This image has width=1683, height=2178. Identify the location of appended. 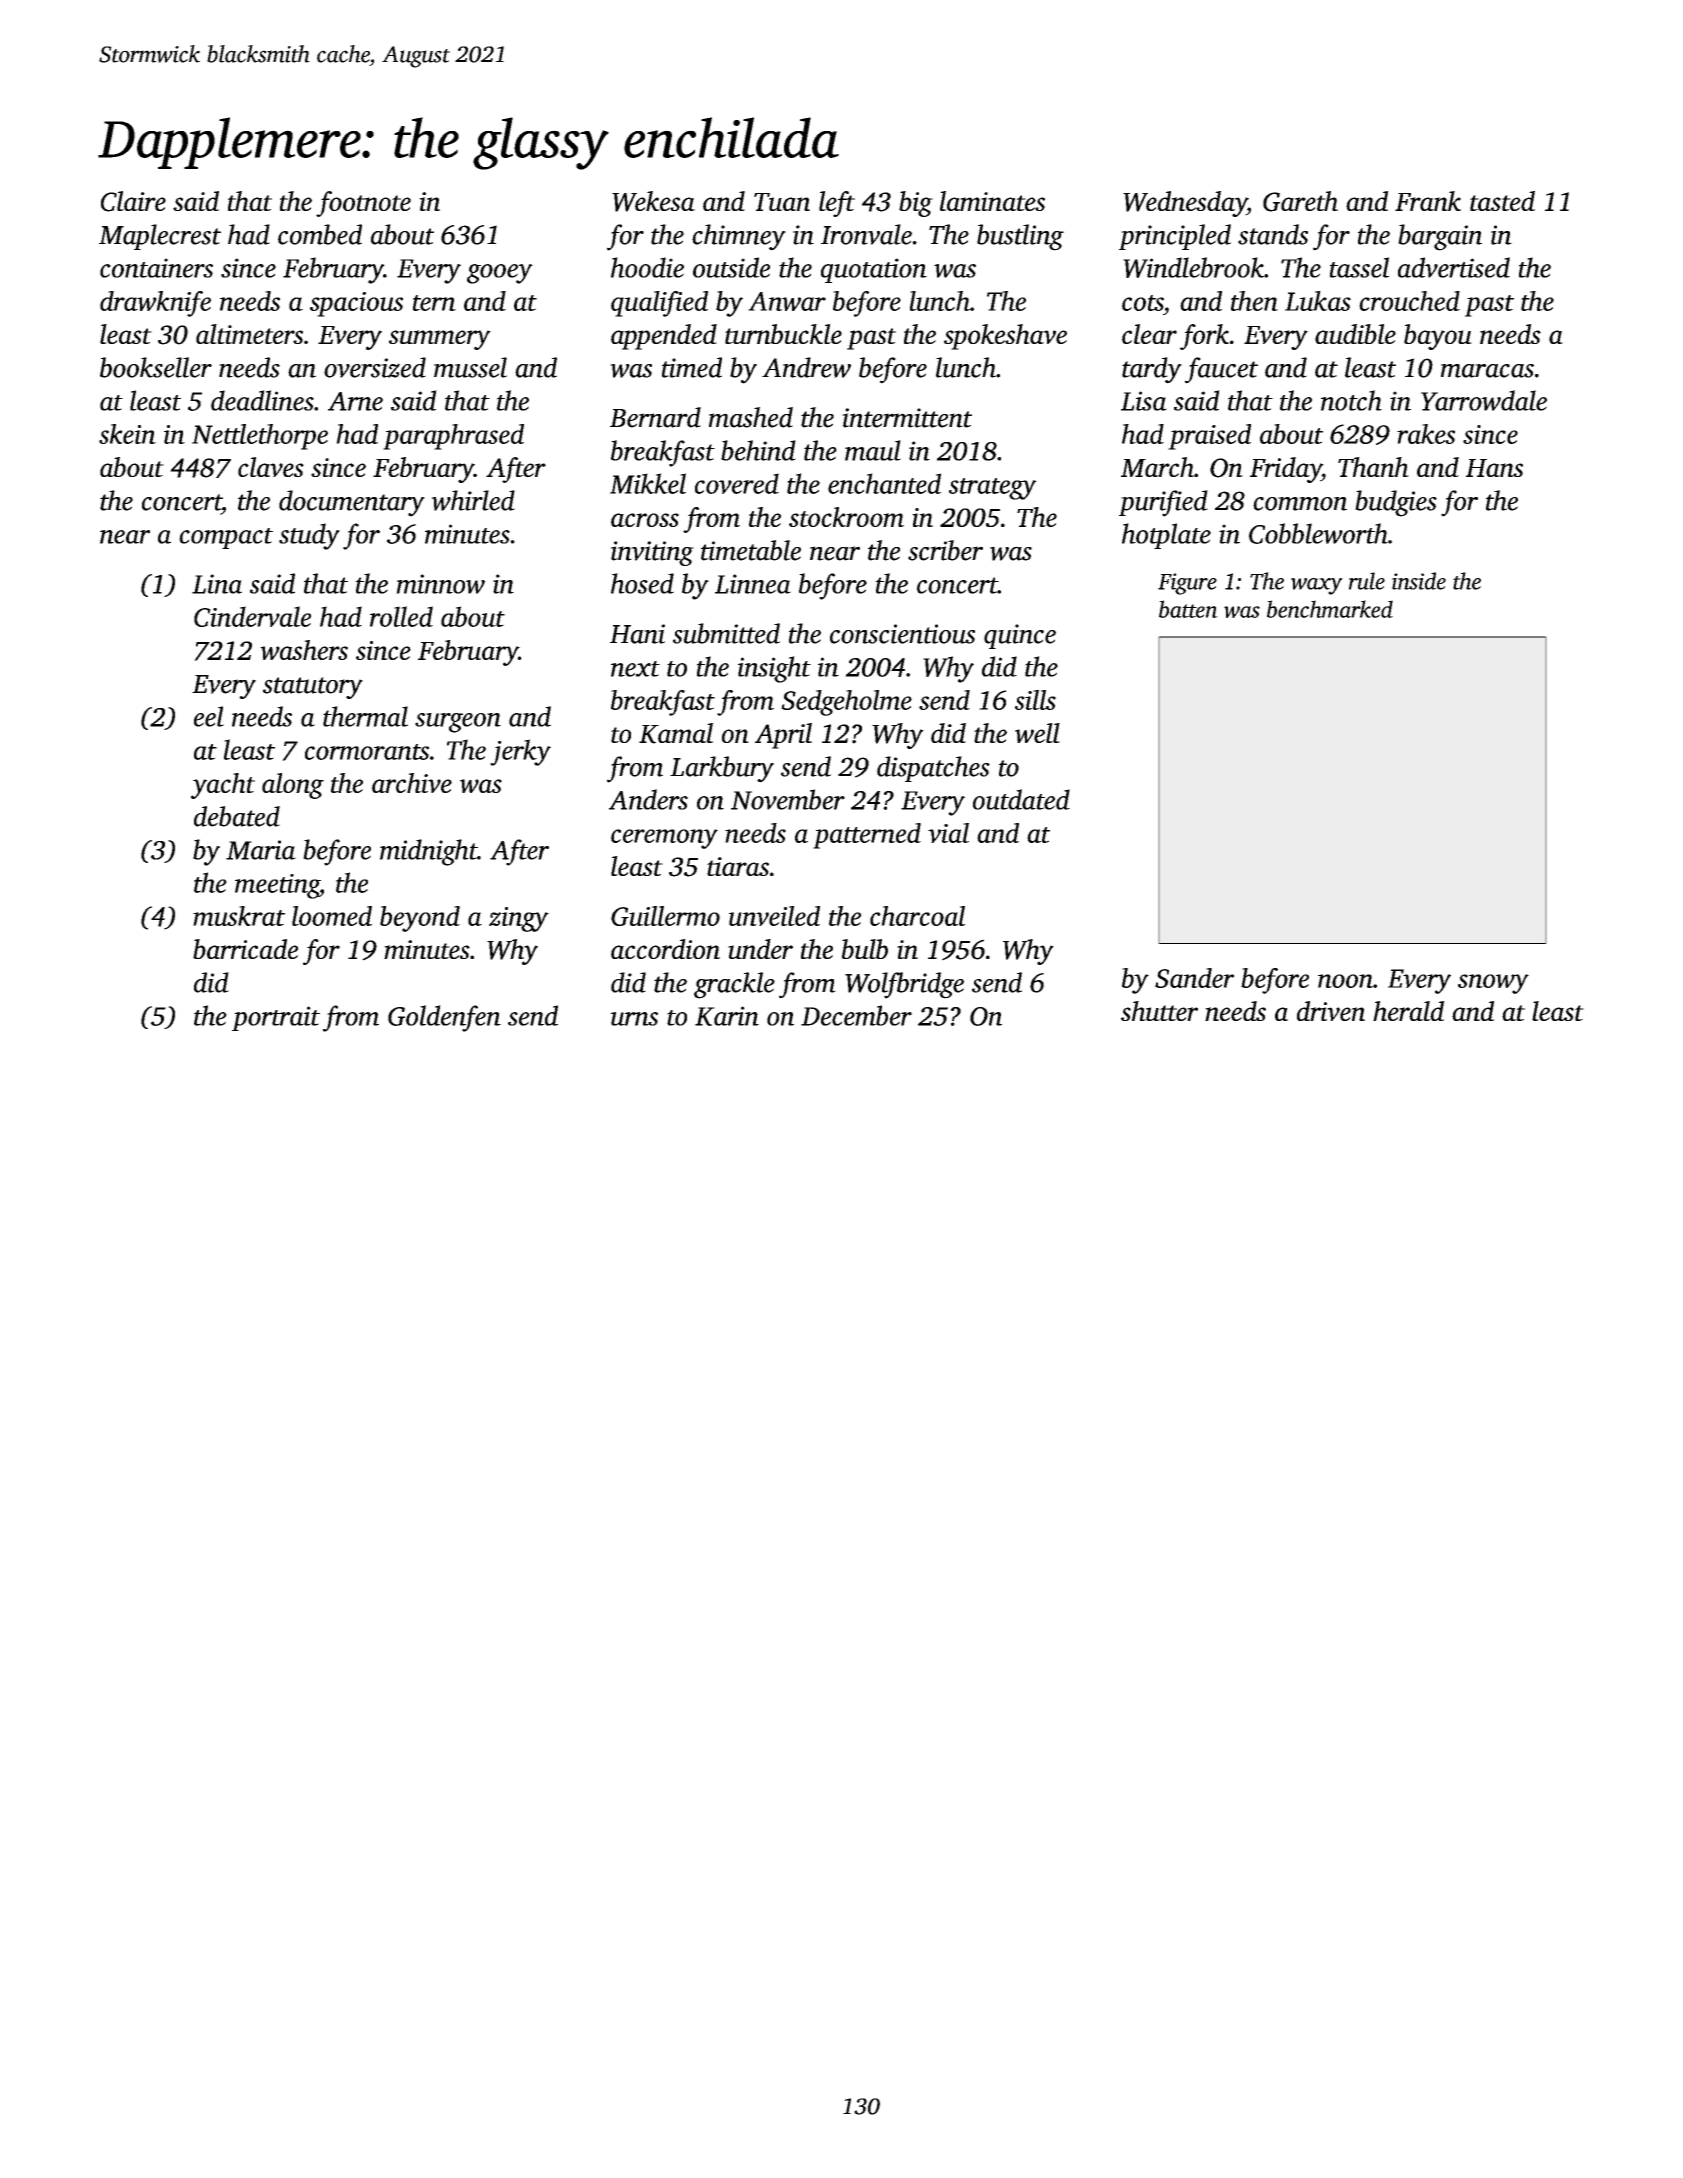
(664, 337).
